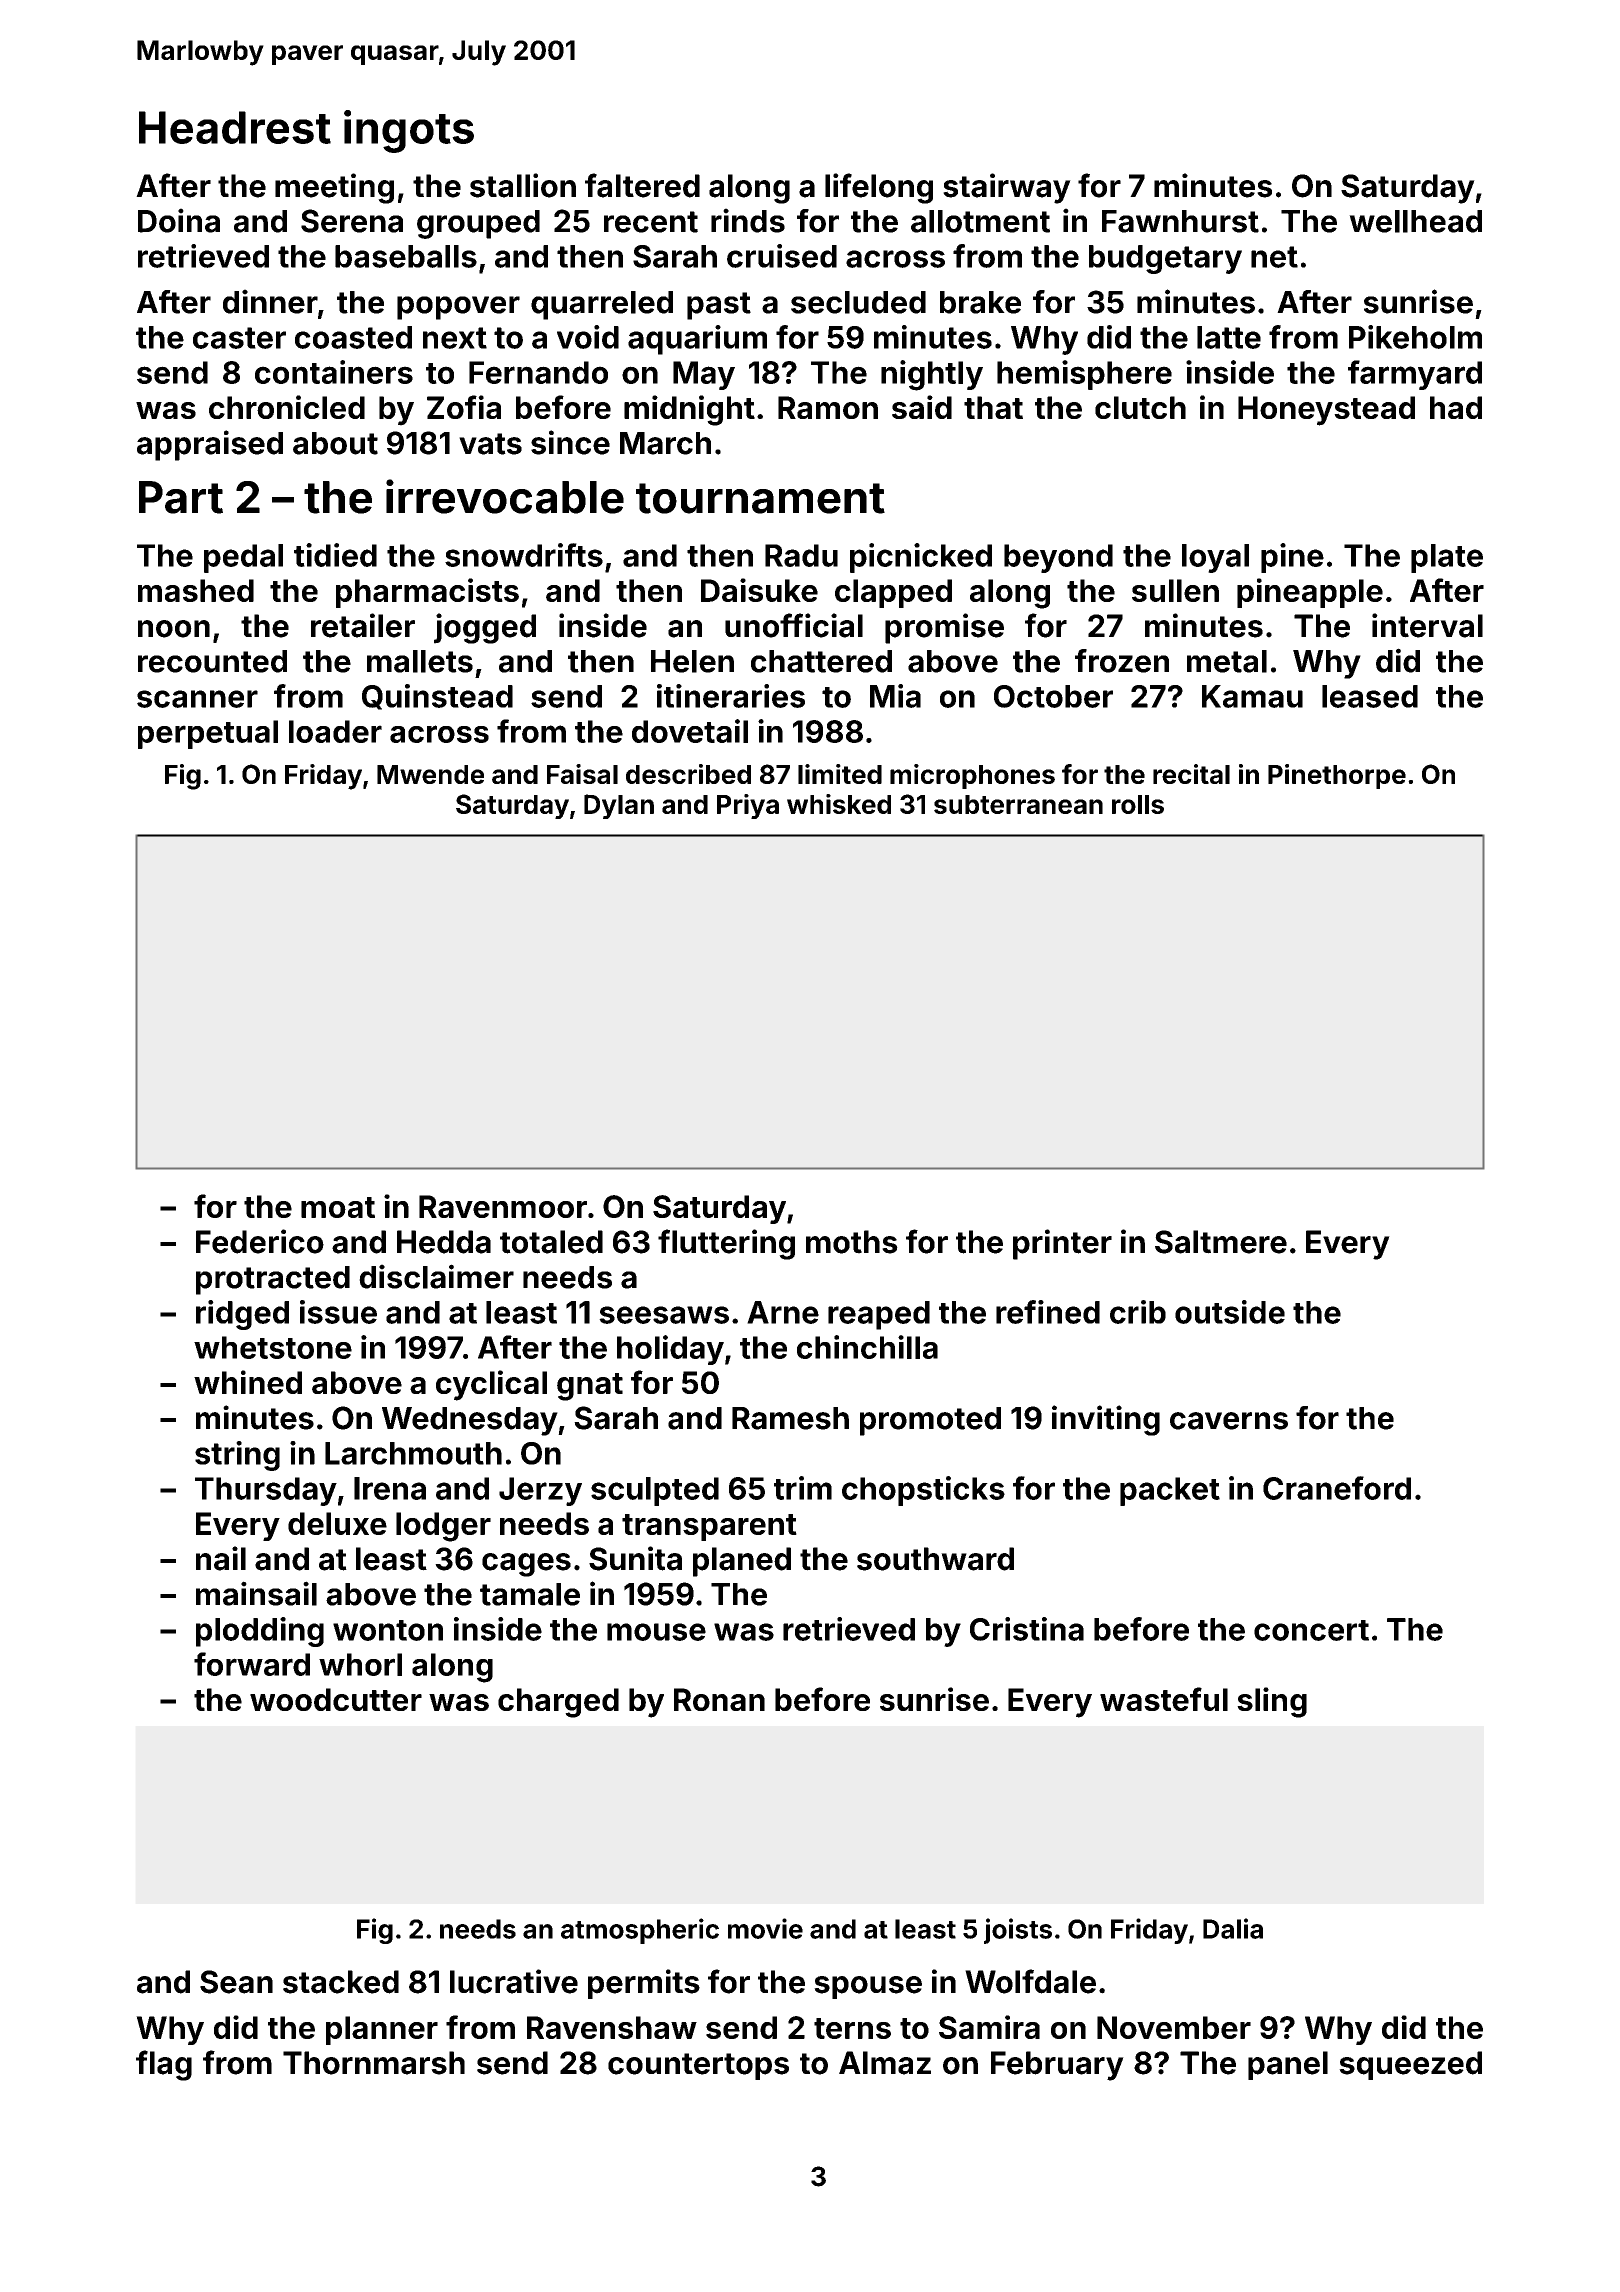 This document has width=1620, height=2292. I want to click on printer, so click(1062, 1244).
